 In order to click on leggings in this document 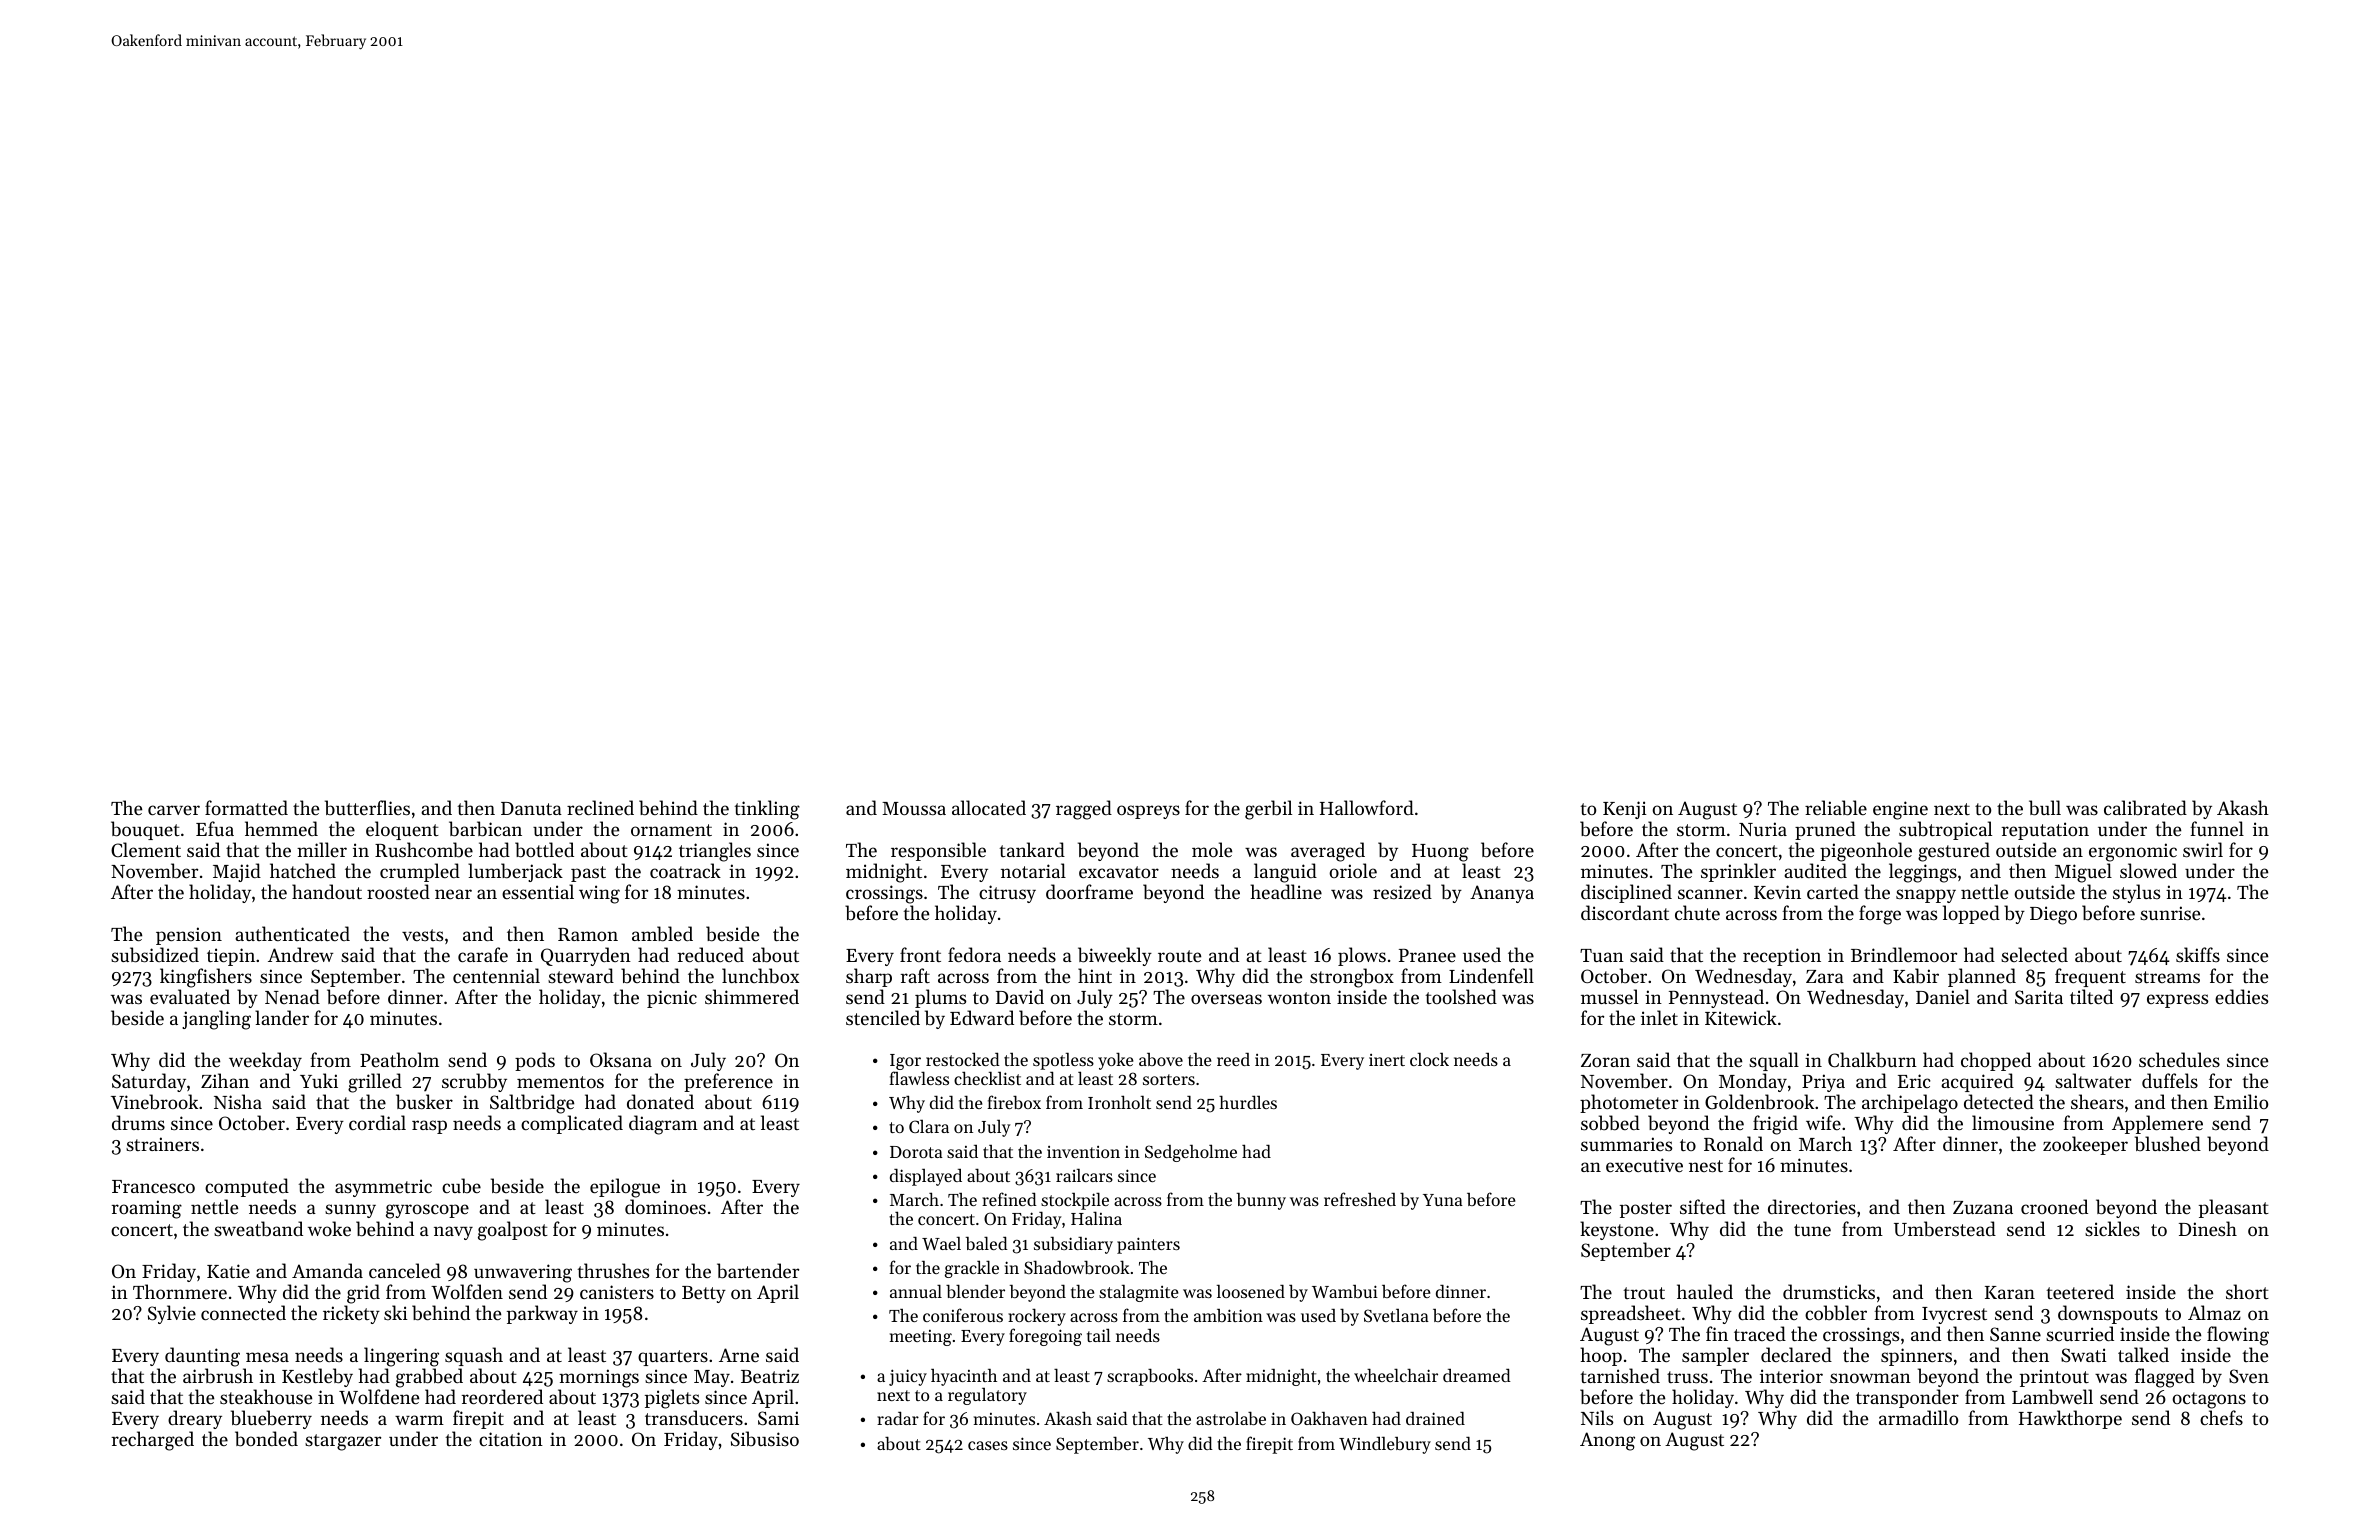, I will do `click(1923, 873)`.
